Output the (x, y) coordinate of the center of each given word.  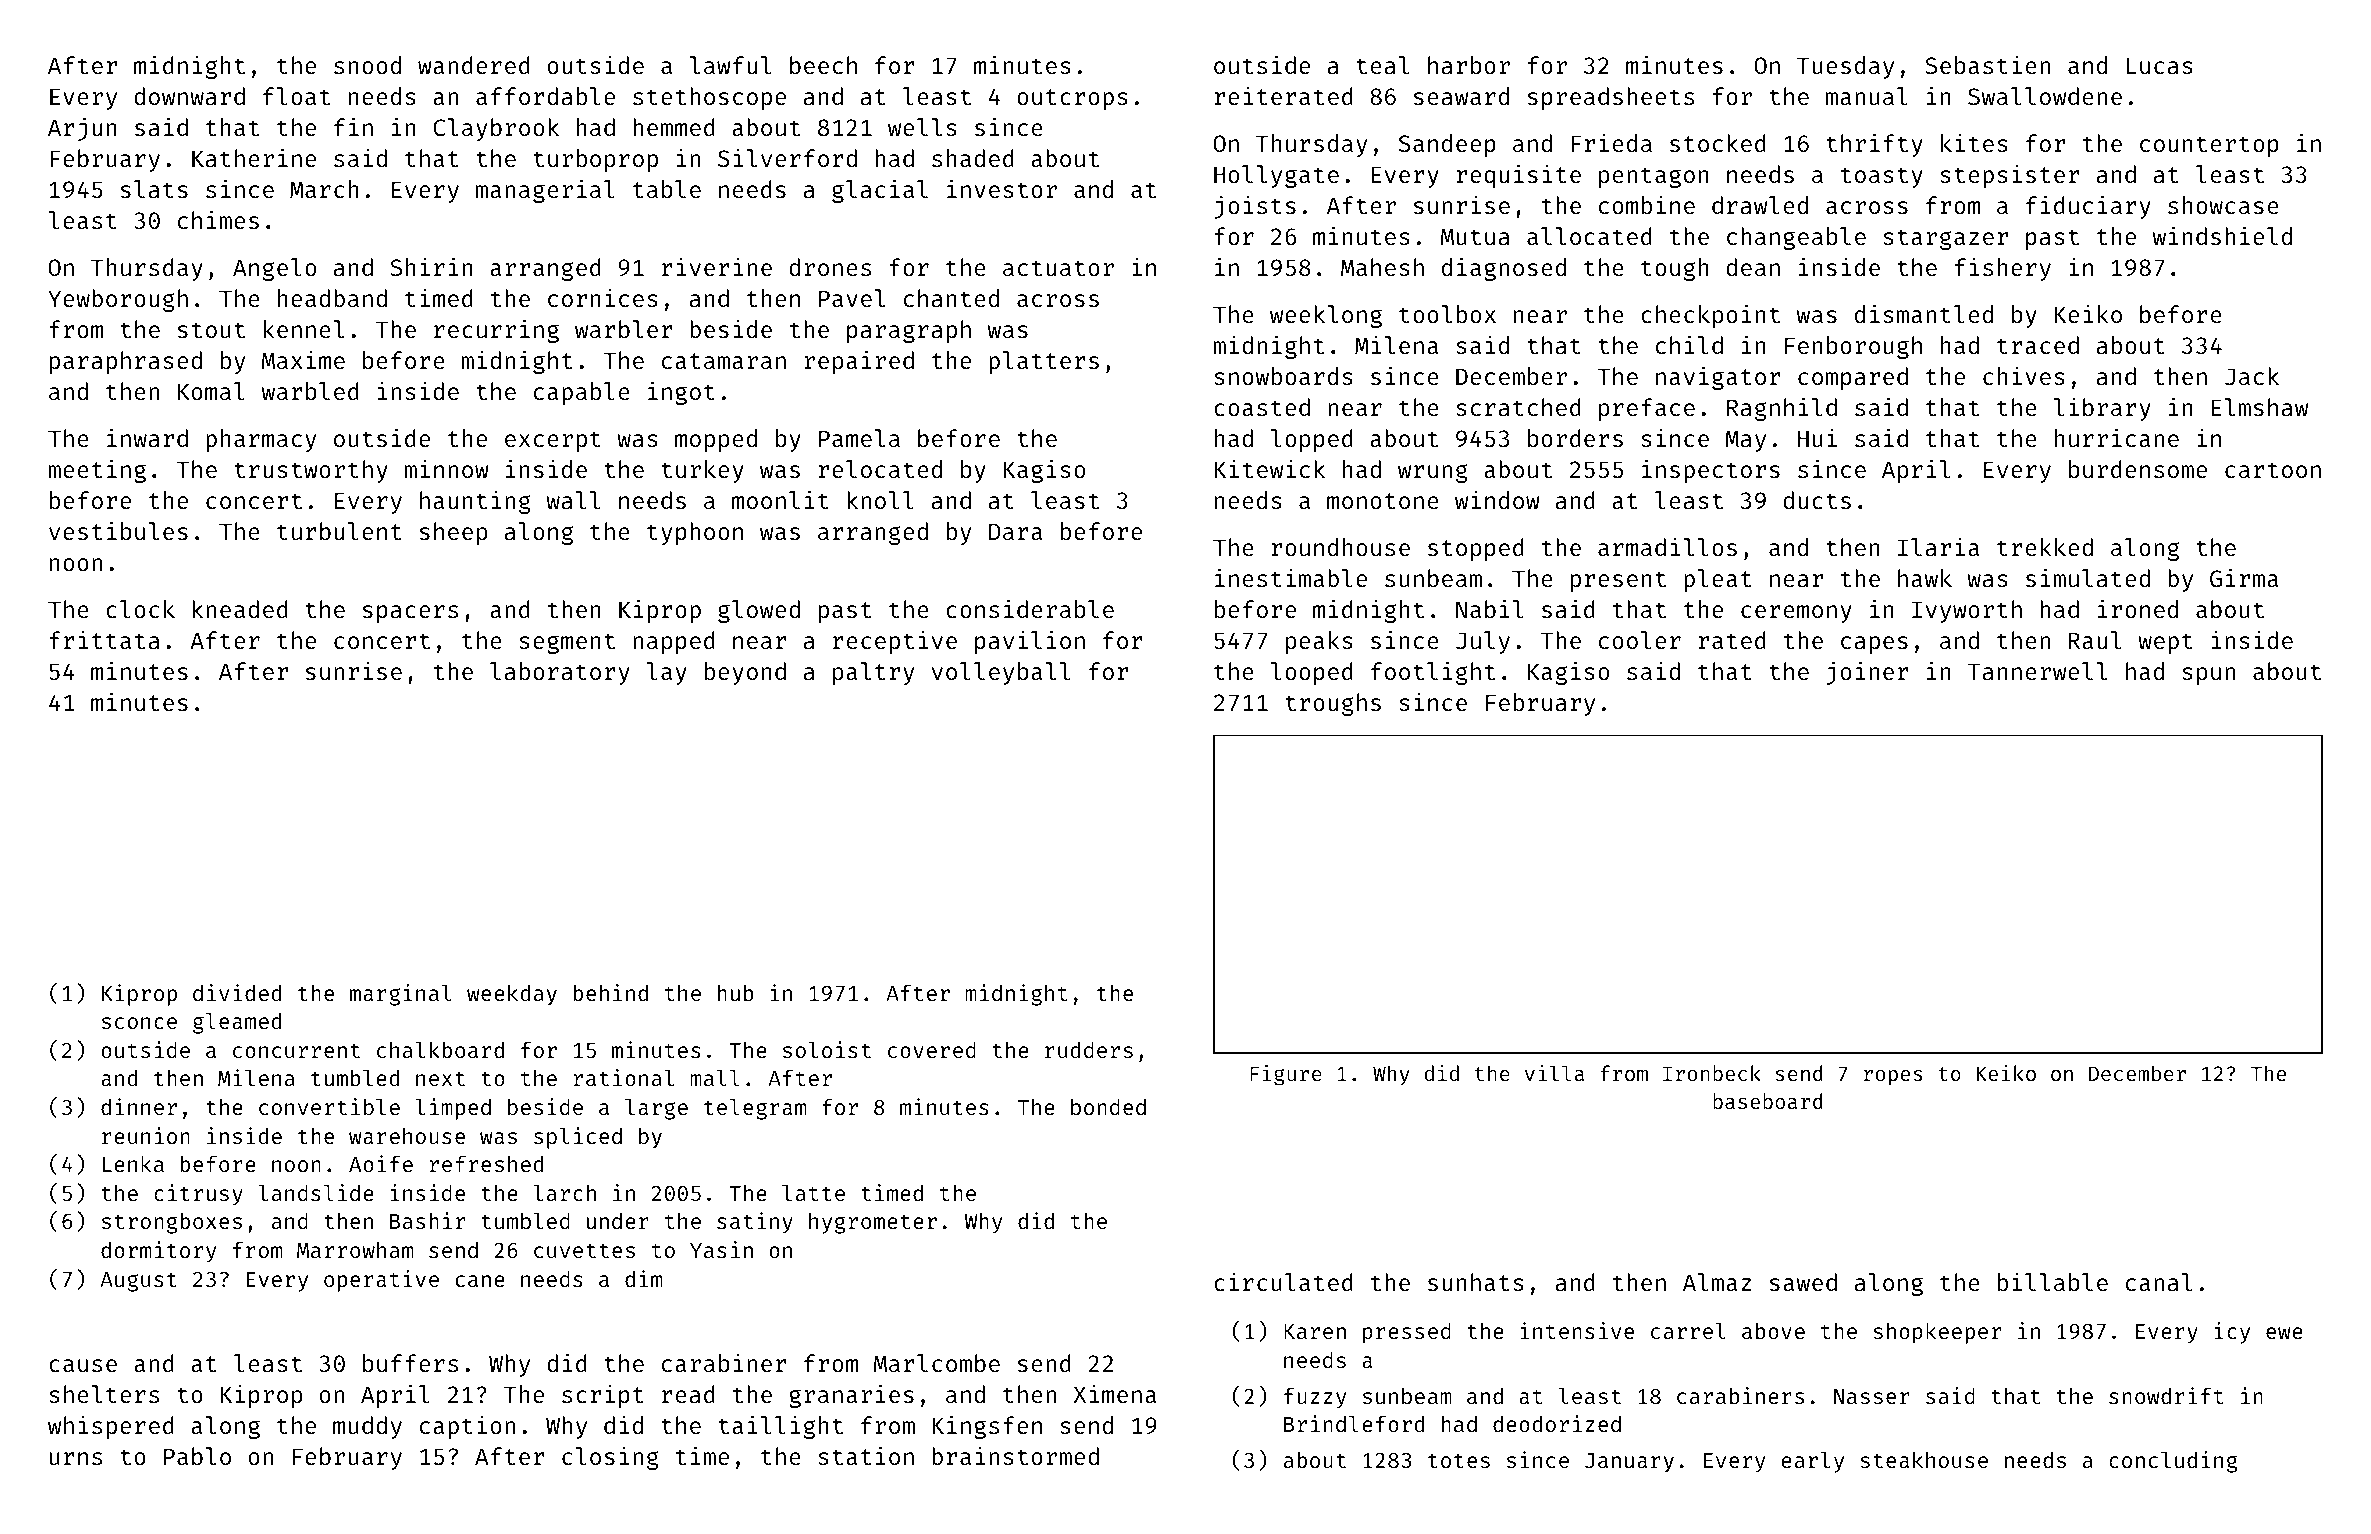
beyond (745, 673)
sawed (1803, 1282)
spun (2208, 676)
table (667, 189)
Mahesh (1382, 267)
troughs (1333, 704)
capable (582, 393)
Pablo (197, 1456)
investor (1002, 188)
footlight (1433, 673)
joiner (1868, 673)
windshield (2222, 235)
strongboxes (172, 1223)
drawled (1760, 205)
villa (1554, 1073)
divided (237, 992)
